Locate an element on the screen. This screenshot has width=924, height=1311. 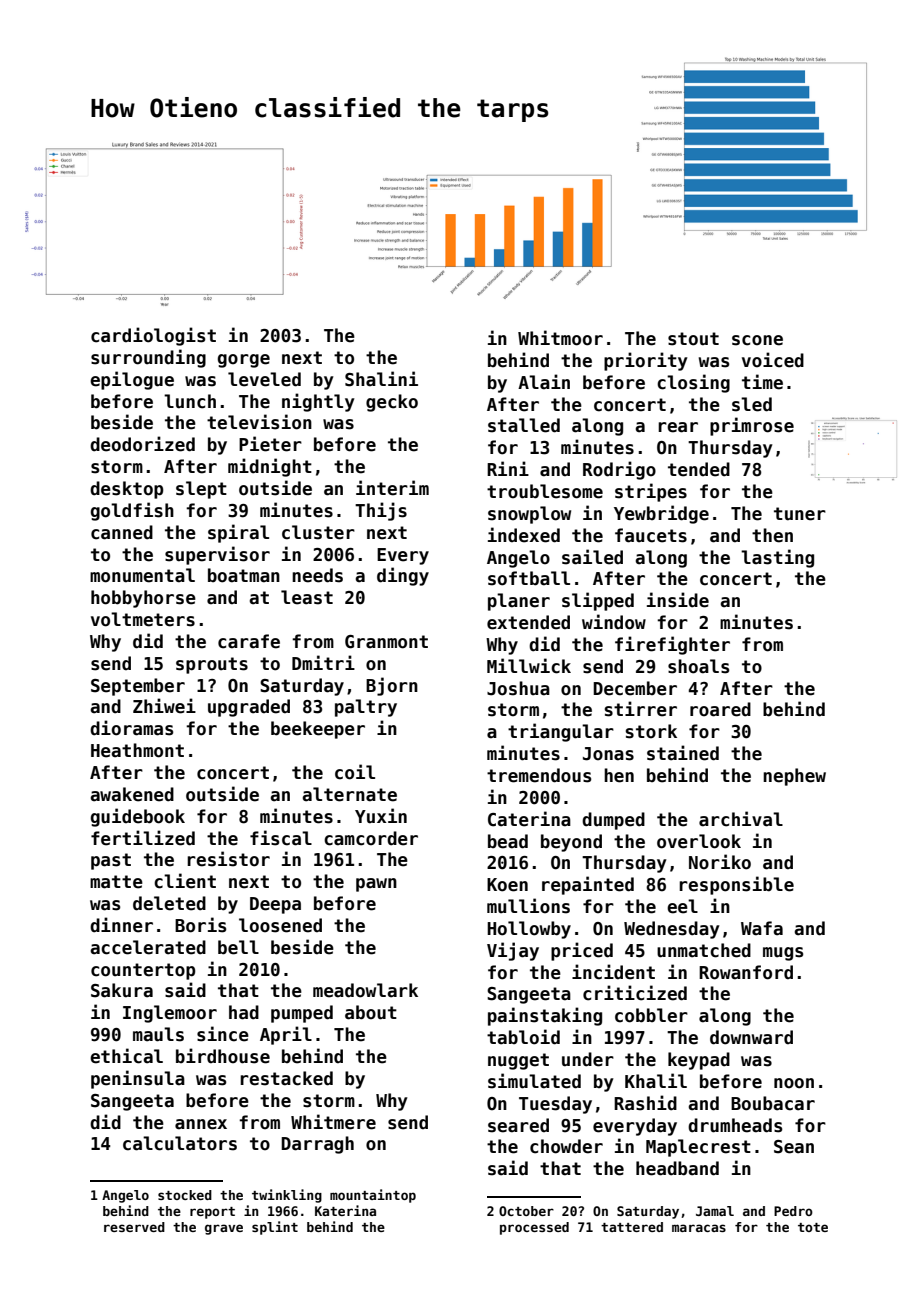
reserved is located at coordinates (134, 1227).
